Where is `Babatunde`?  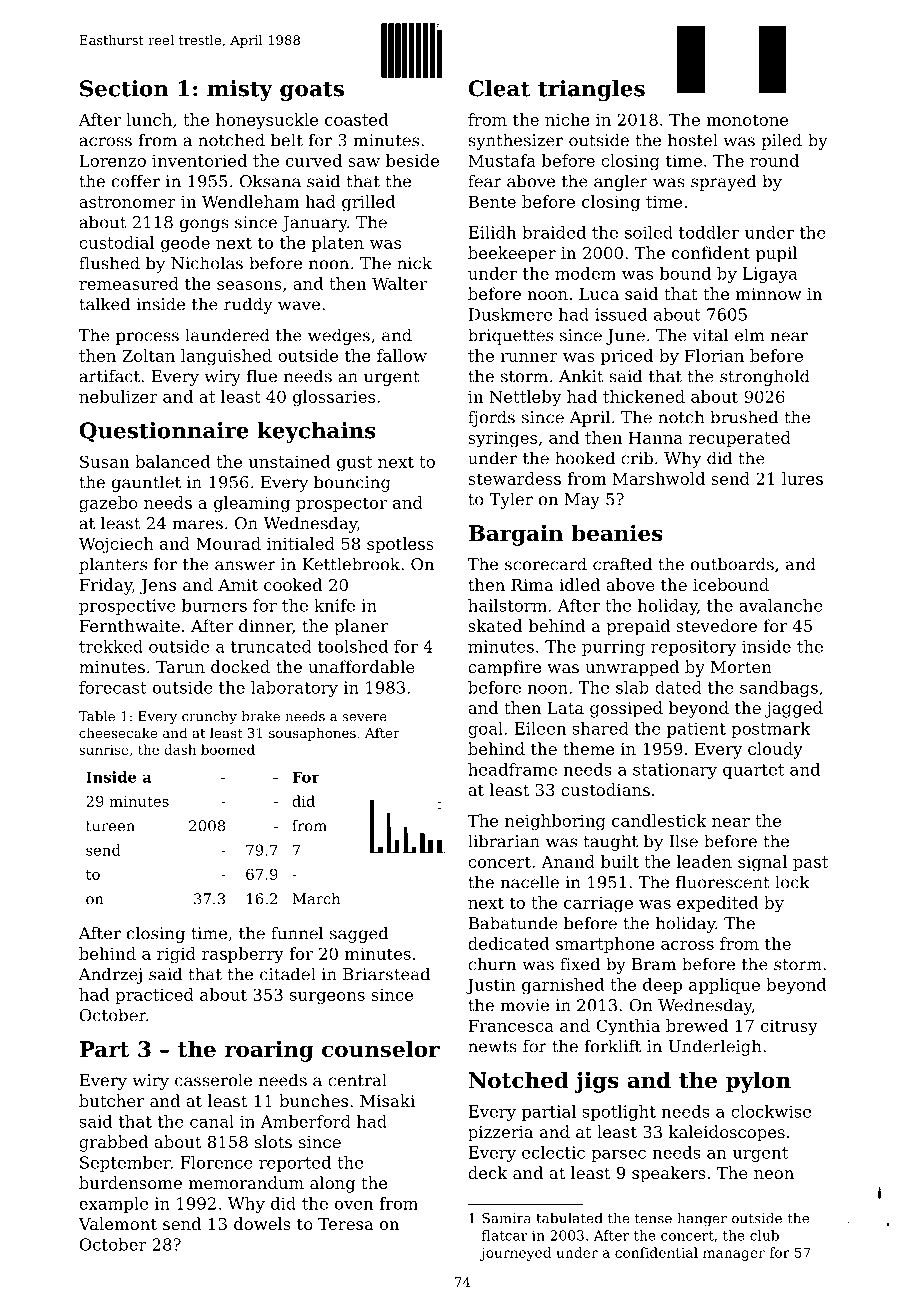 Babatunde is located at coordinates (513, 923).
